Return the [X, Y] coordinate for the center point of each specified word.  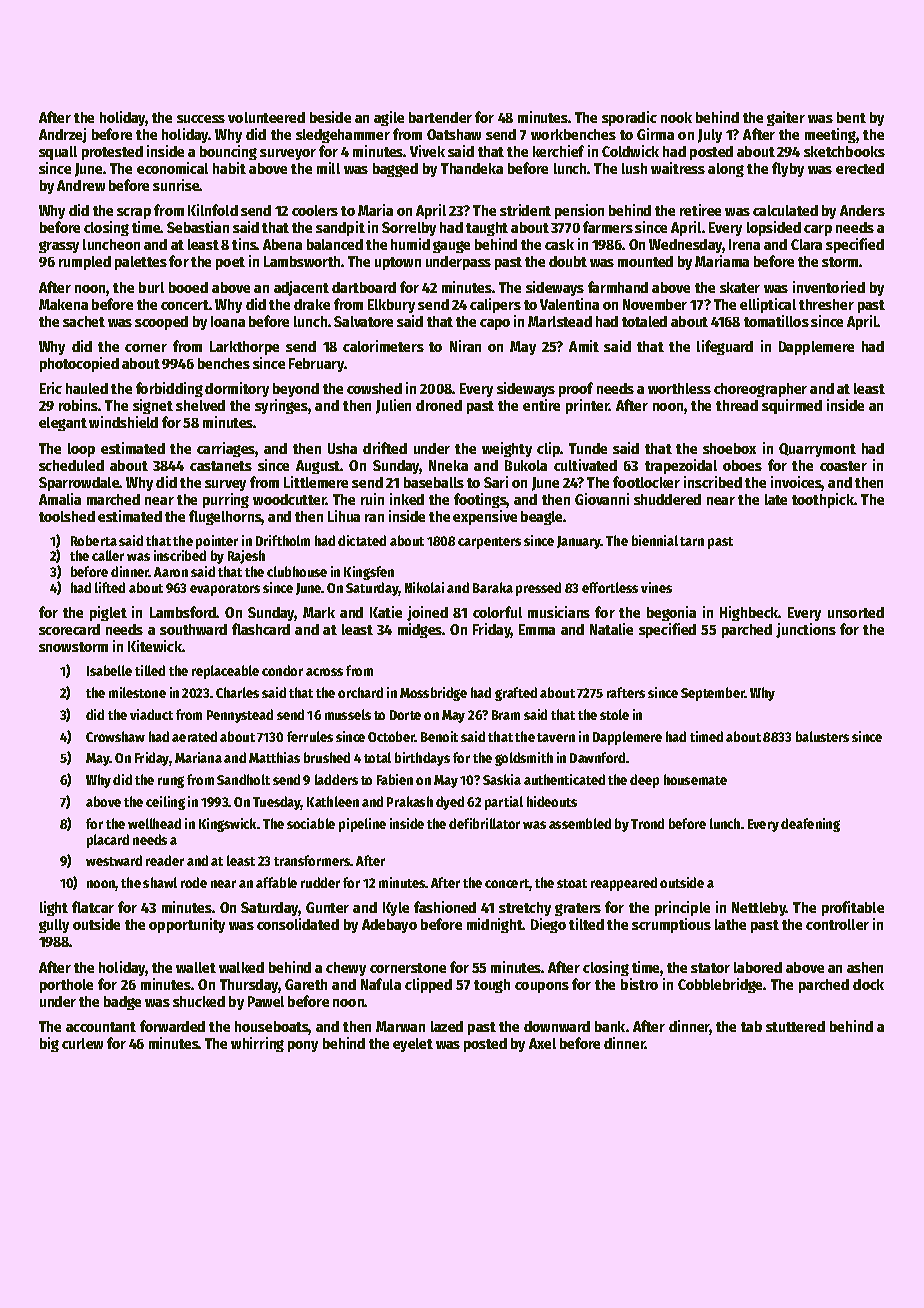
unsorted [856, 612]
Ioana [228, 321]
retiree [700, 210]
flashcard [261, 629]
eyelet [413, 1045]
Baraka [493, 587]
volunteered [266, 117]
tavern [556, 737]
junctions [806, 630]
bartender [440, 117]
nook [676, 117]
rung [171, 782]
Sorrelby [409, 229]
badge [122, 1003]
